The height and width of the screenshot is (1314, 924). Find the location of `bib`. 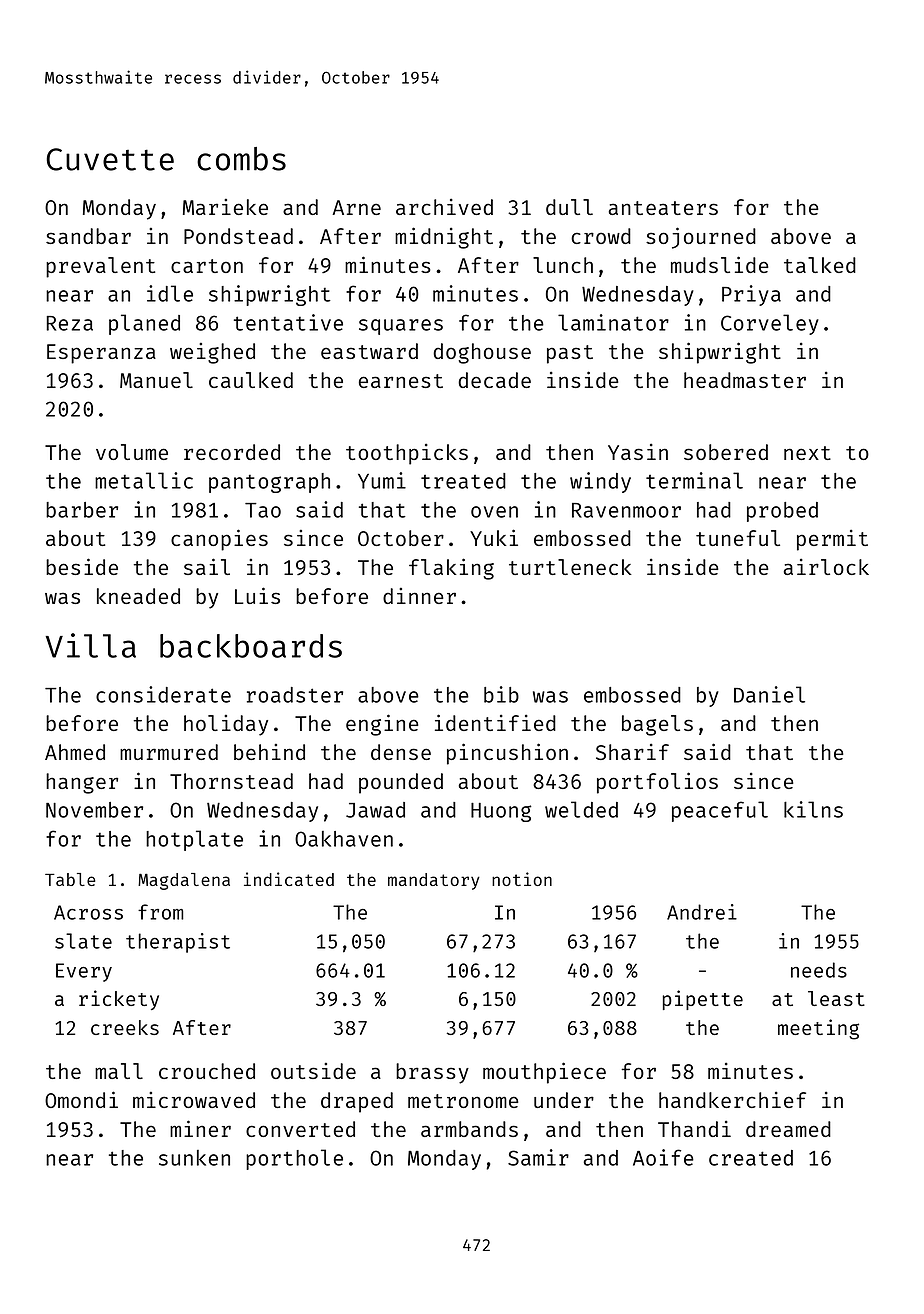

bib is located at coordinates (501, 694).
